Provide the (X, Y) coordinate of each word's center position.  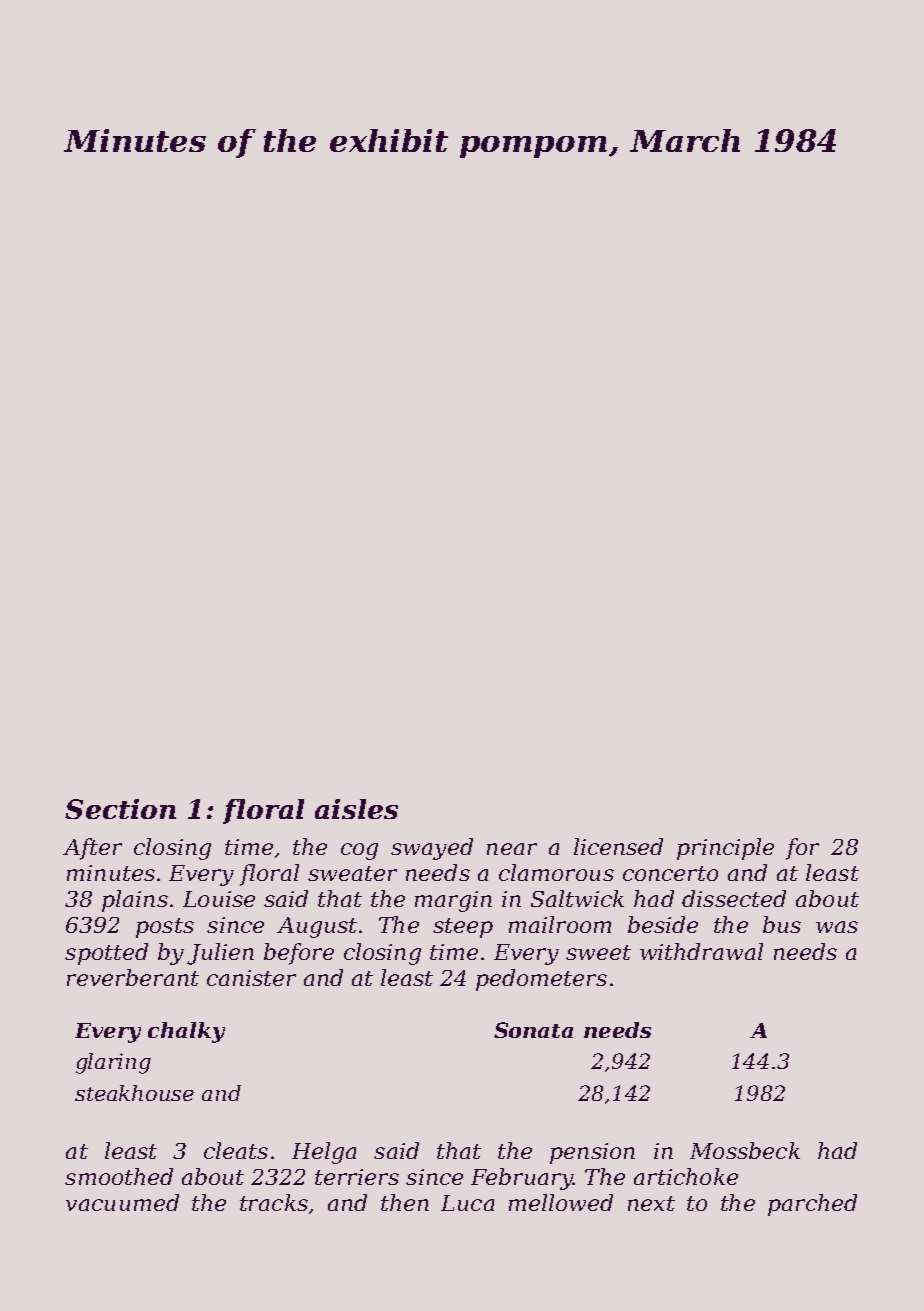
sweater (352, 873)
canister (251, 978)
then (405, 1202)
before (299, 954)
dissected (734, 898)
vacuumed (122, 1202)
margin (453, 901)
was (837, 927)
